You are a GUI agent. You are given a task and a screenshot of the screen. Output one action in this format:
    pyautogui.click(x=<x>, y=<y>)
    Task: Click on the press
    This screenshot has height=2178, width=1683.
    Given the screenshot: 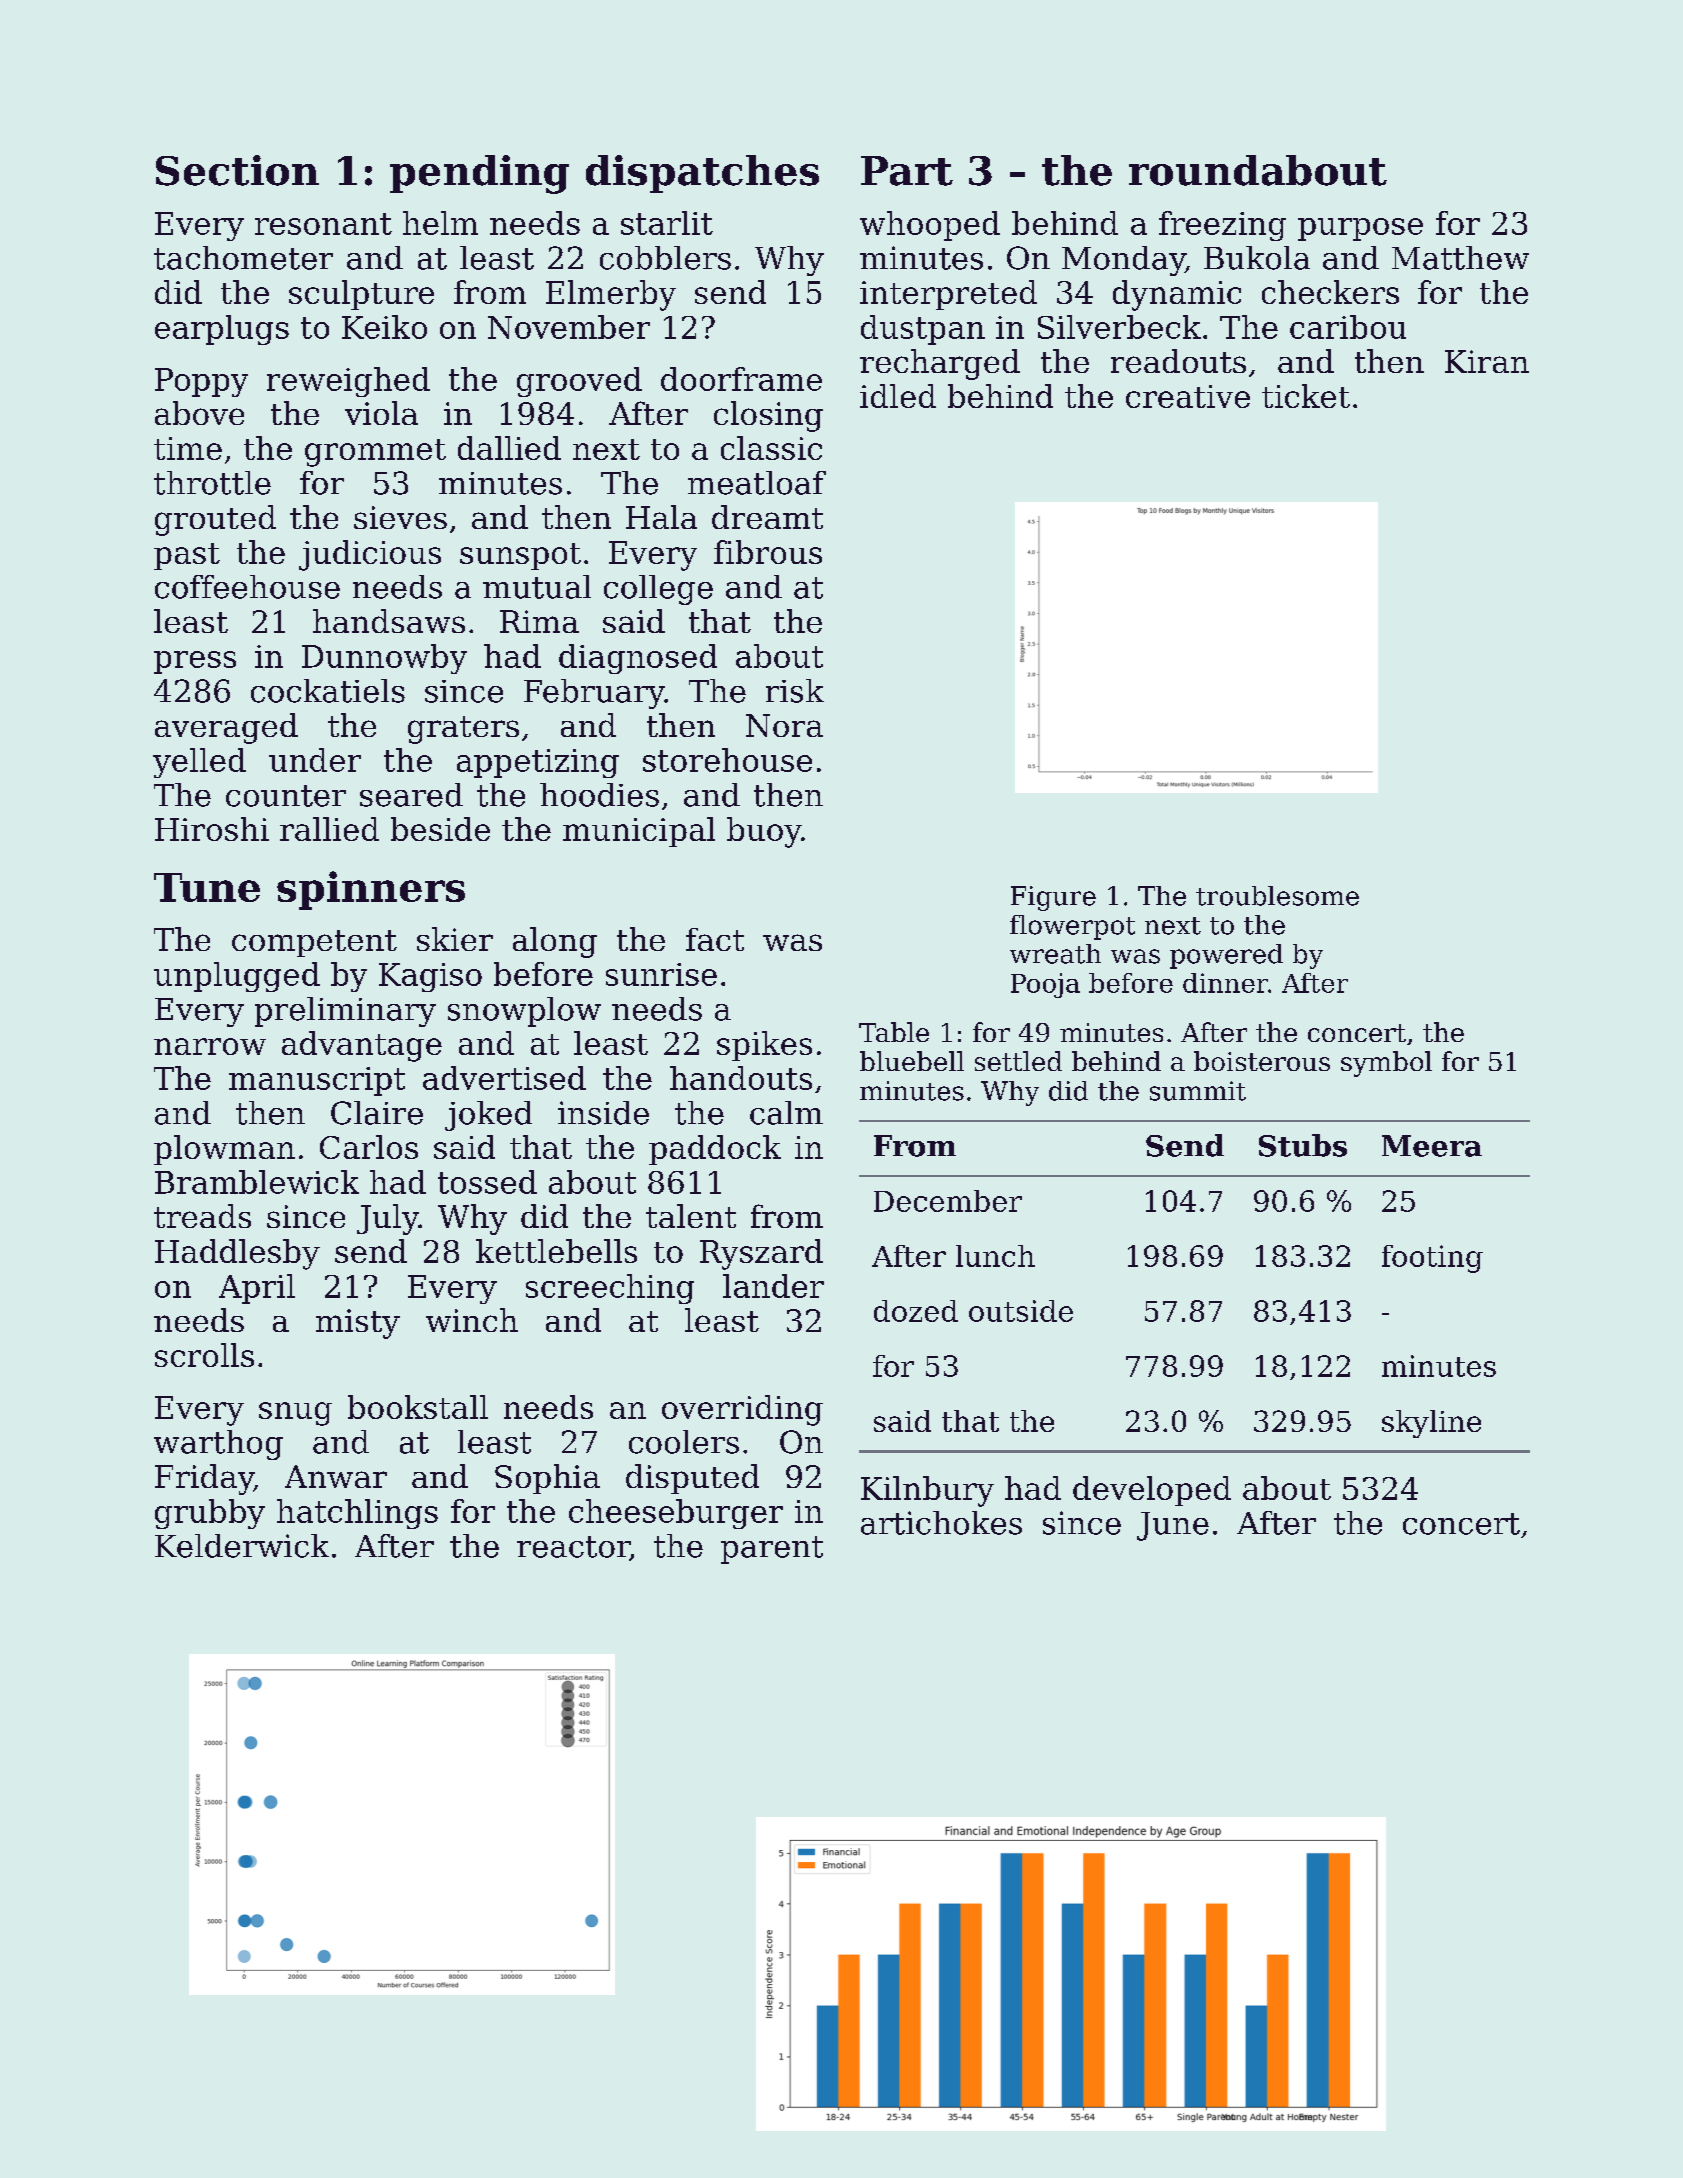 What is the action you would take?
    pyautogui.click(x=195, y=662)
